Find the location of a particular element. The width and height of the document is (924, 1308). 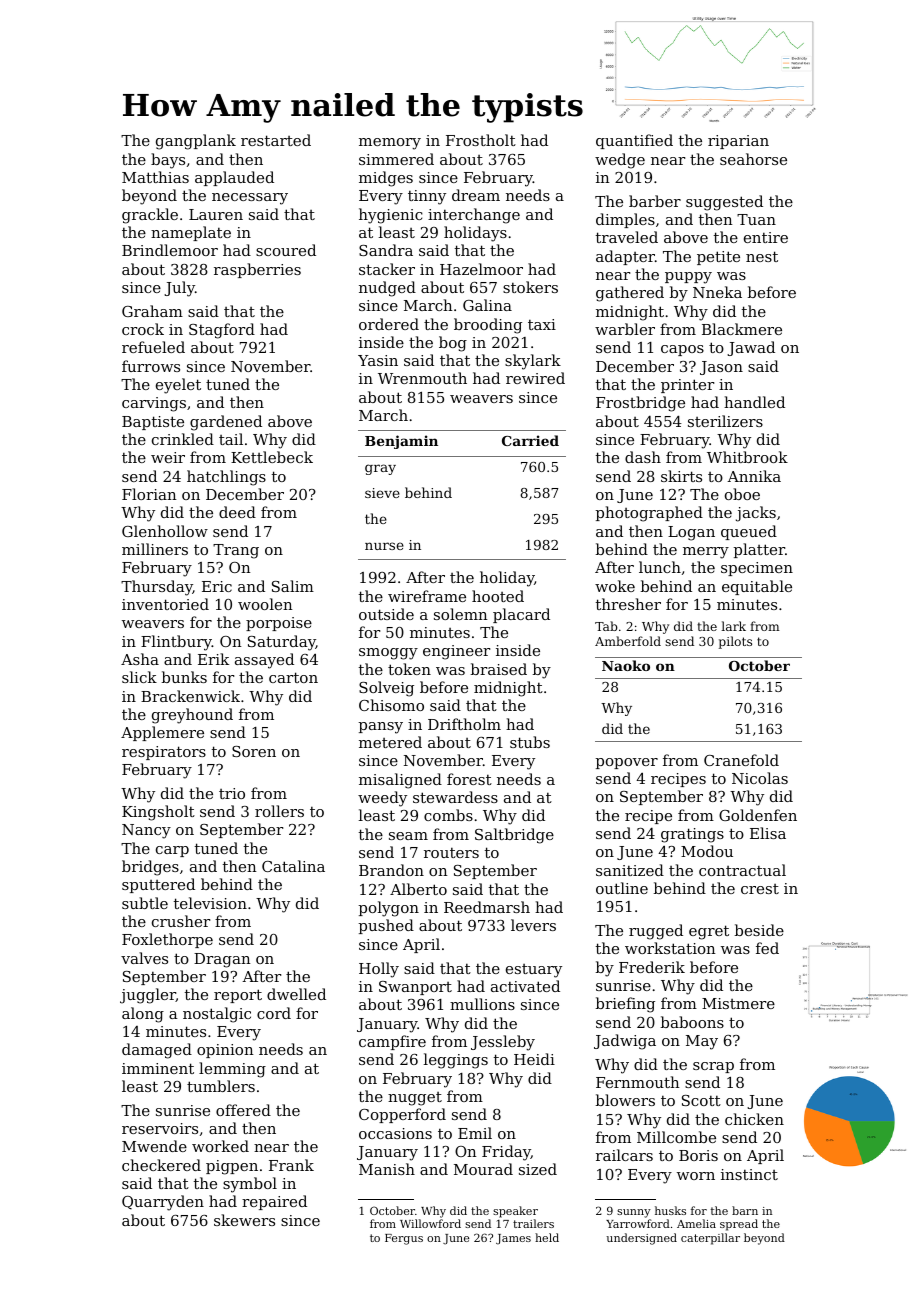

sized is located at coordinates (538, 1169).
